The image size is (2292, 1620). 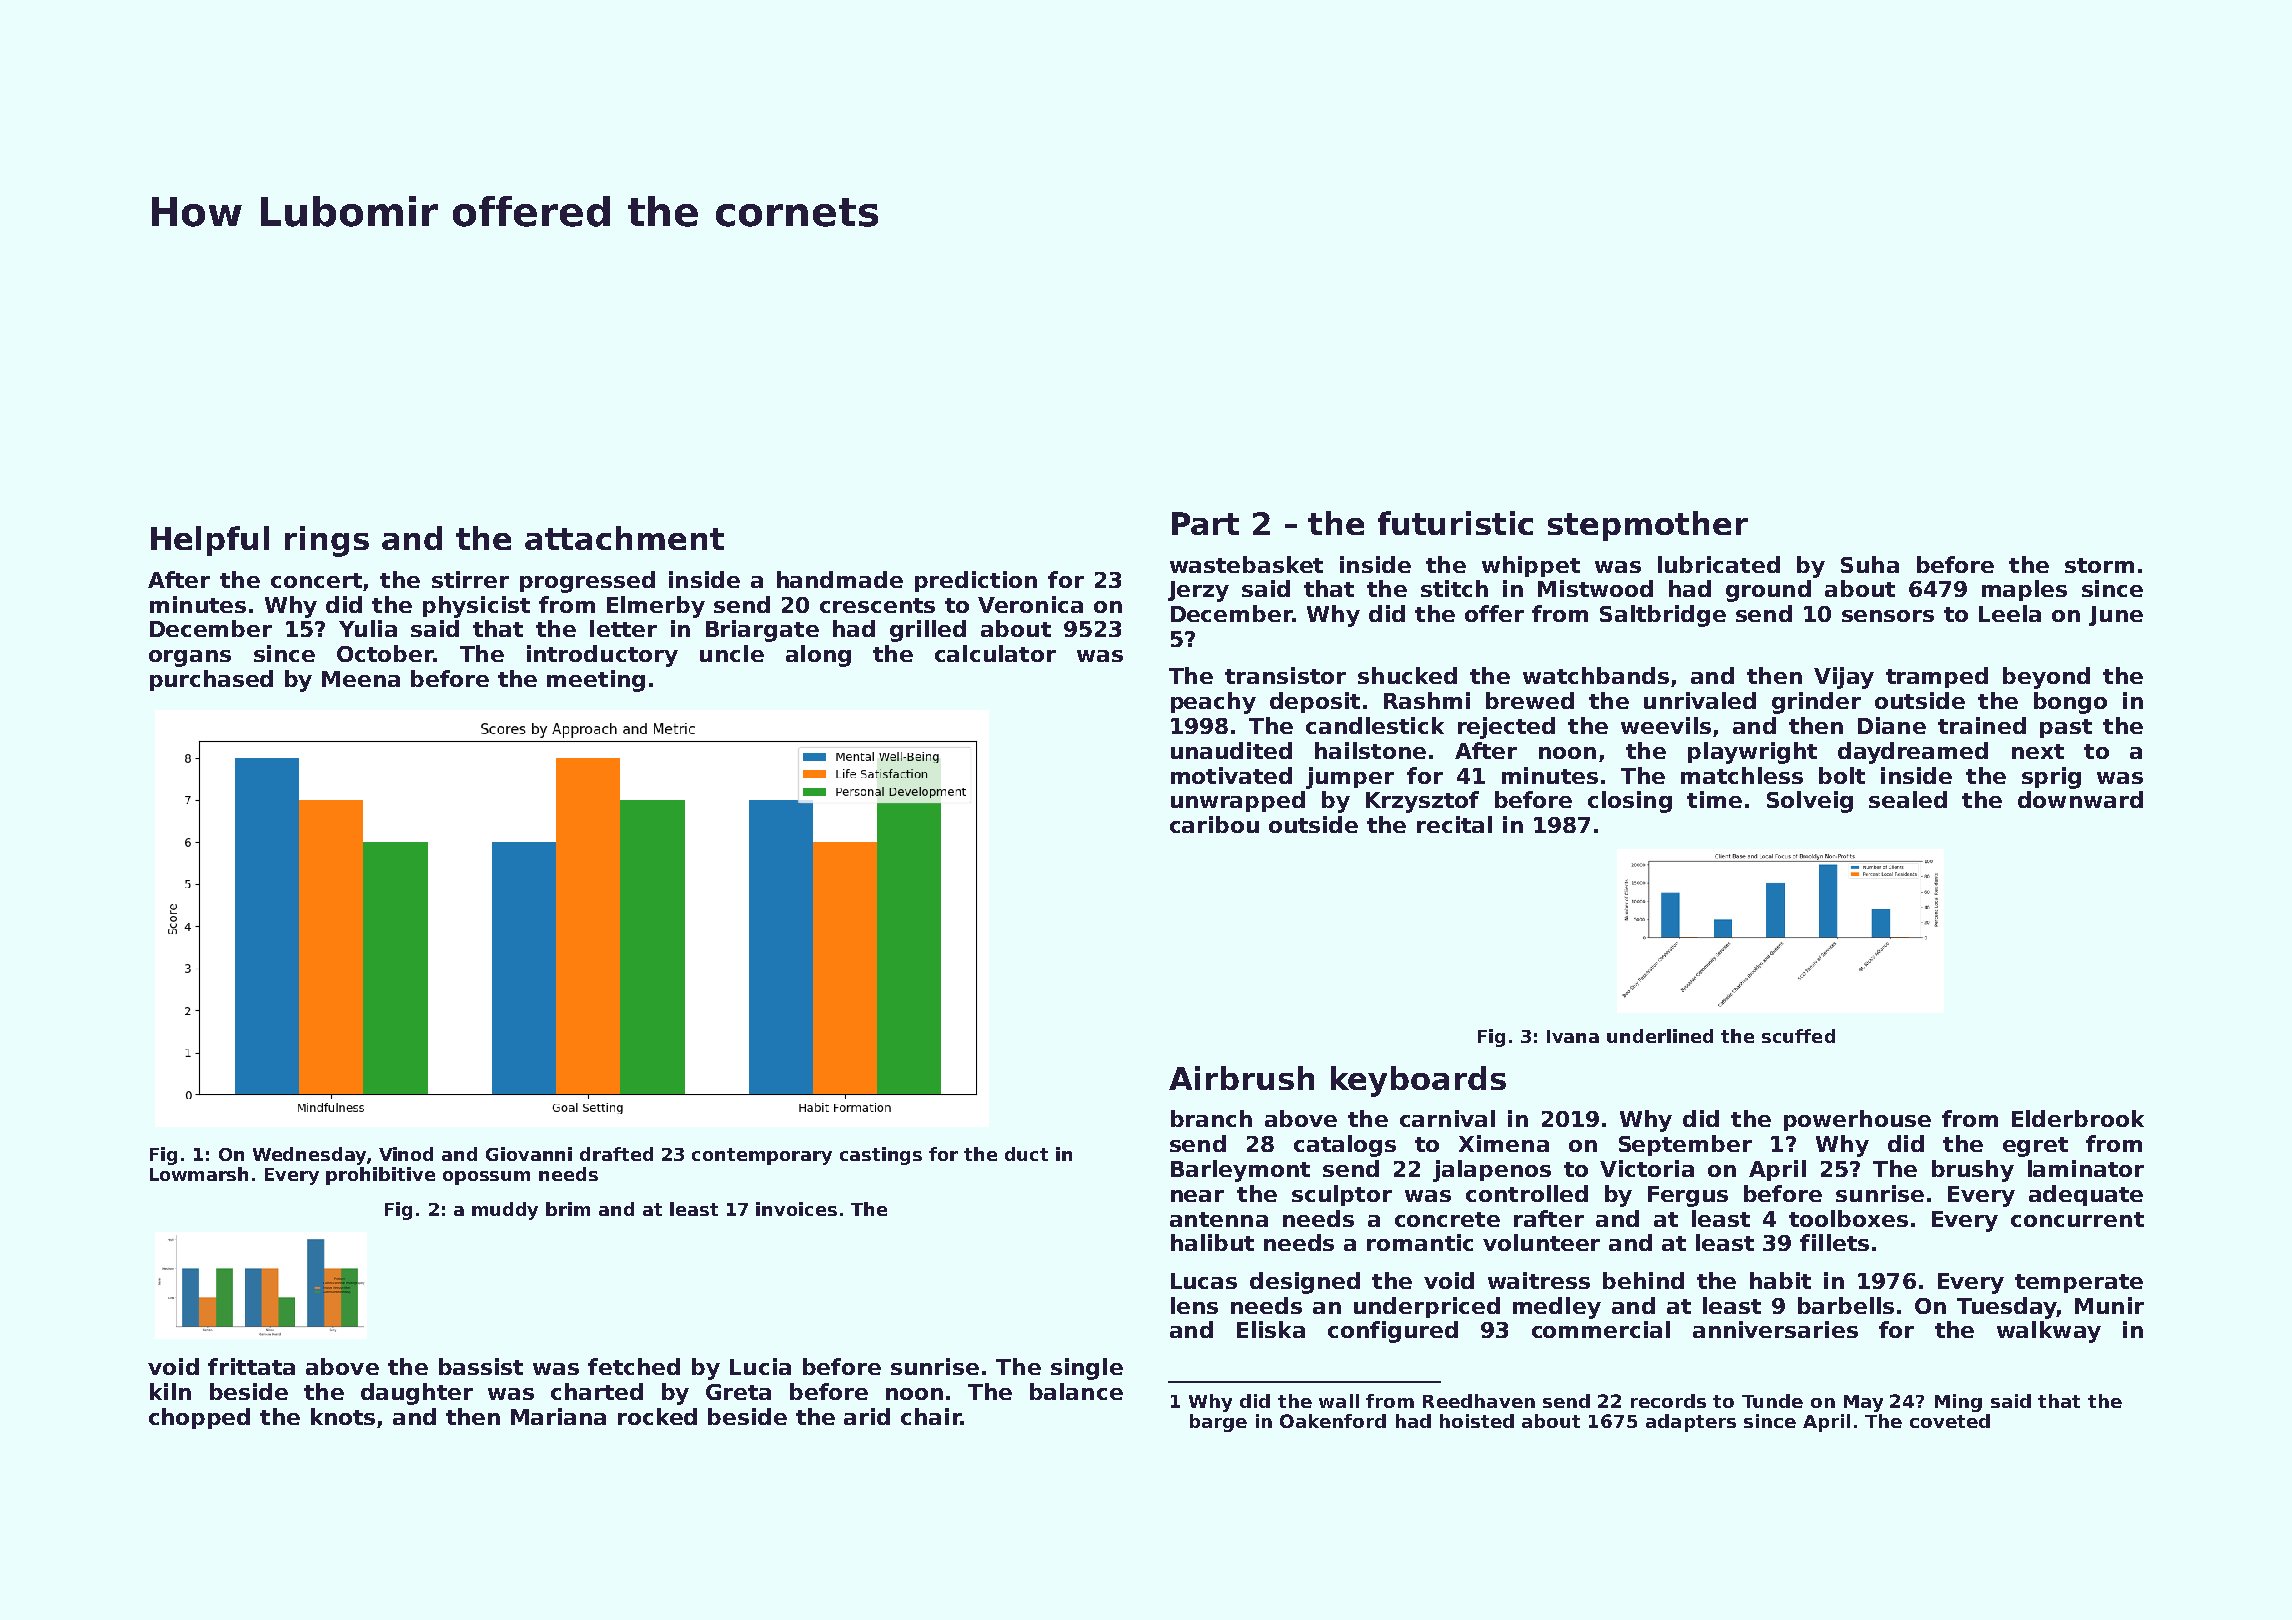 I want to click on motivated, so click(x=1231, y=775).
